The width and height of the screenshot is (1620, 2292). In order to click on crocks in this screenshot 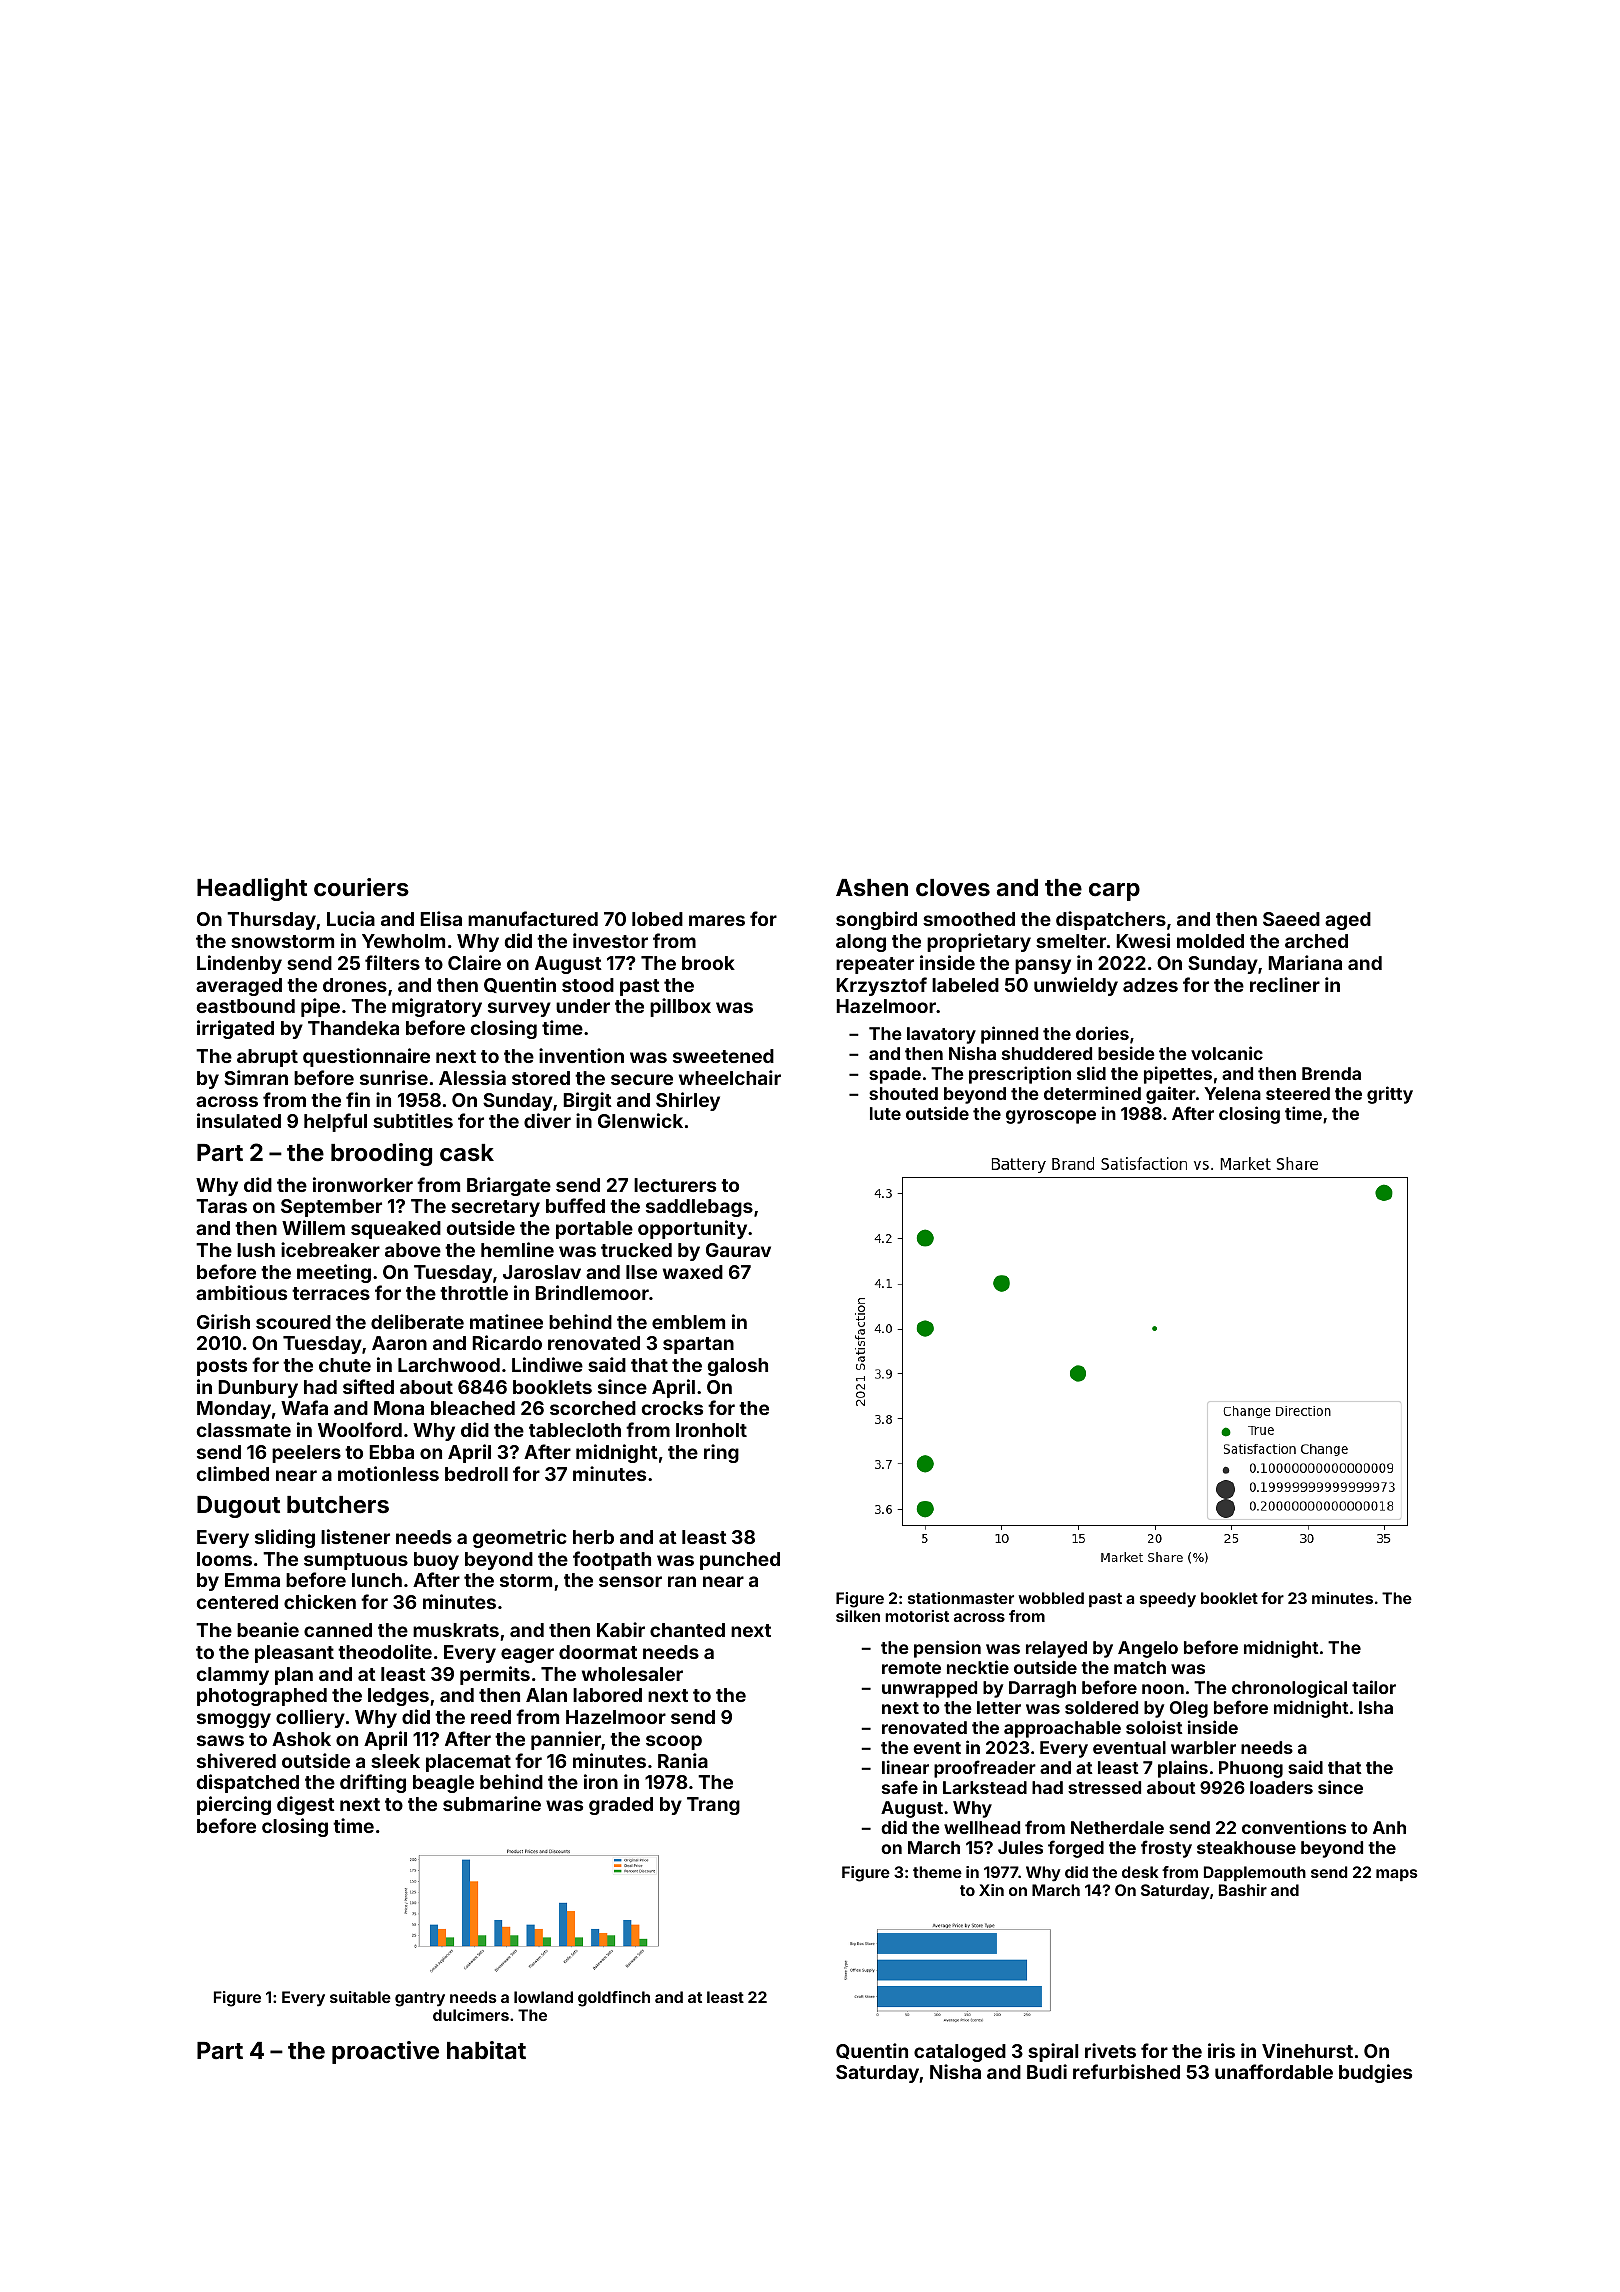, I will do `click(672, 1408)`.
